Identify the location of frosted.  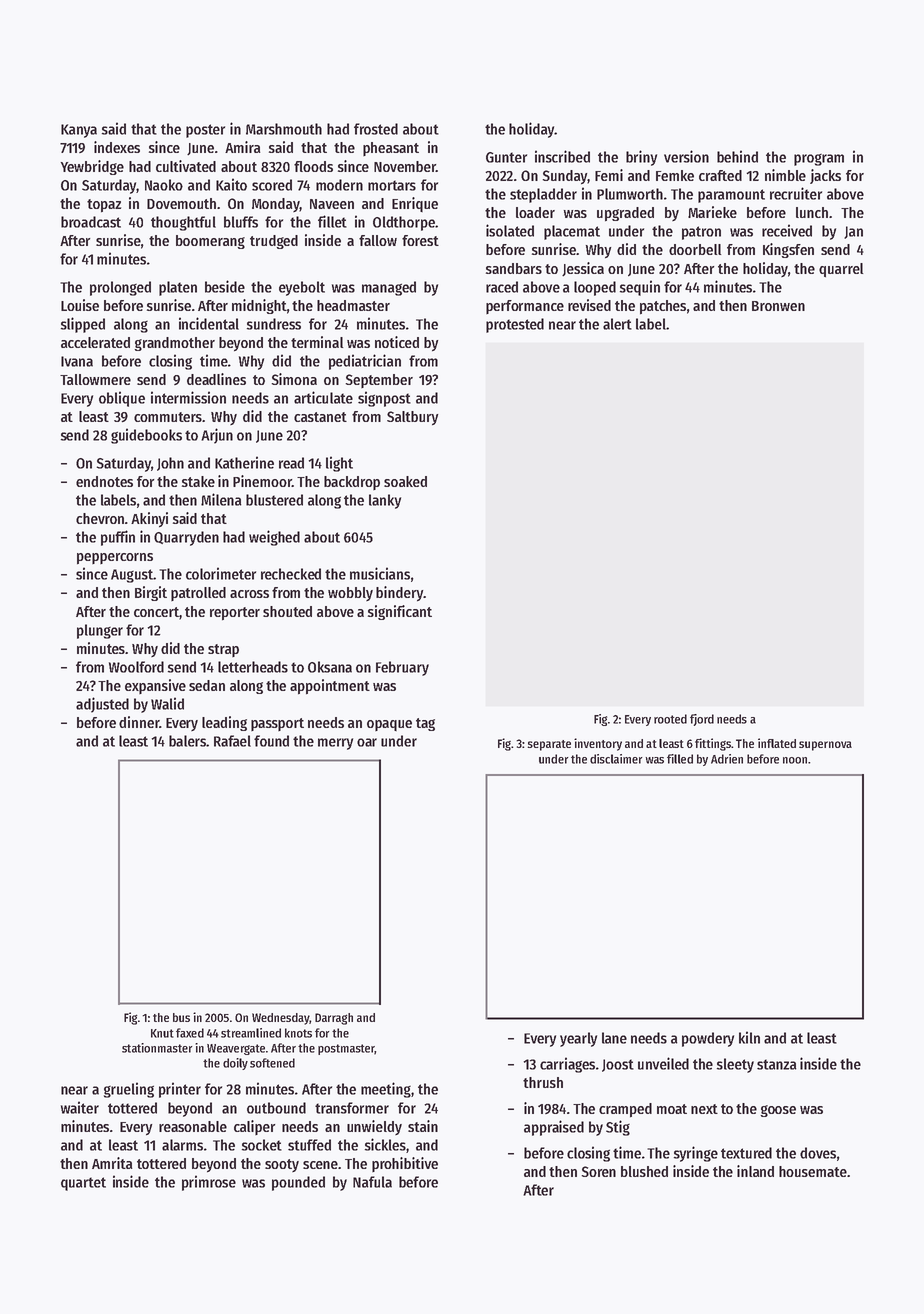
(376, 129).
